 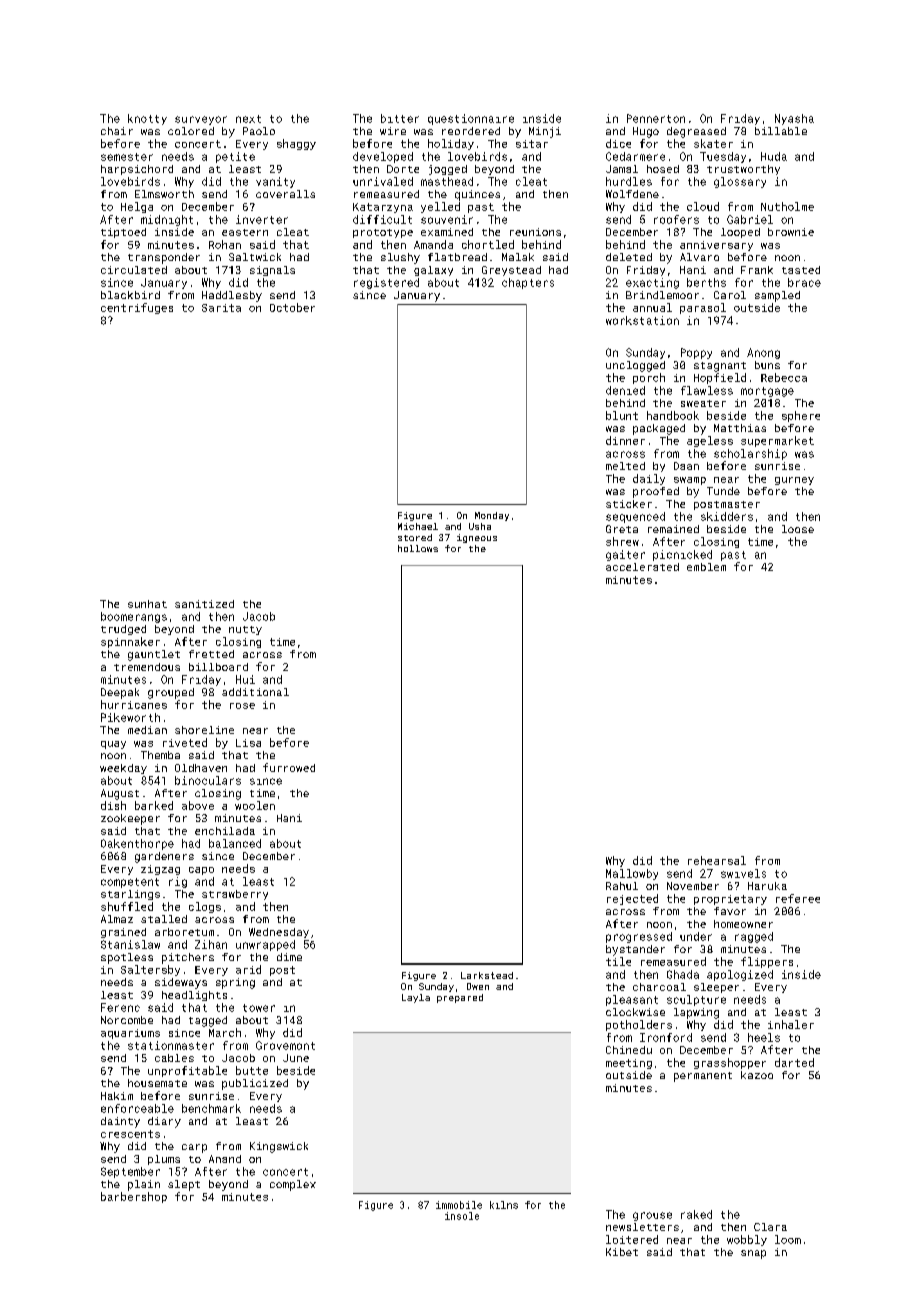 I want to click on Larkstead, so click(x=487, y=975).
